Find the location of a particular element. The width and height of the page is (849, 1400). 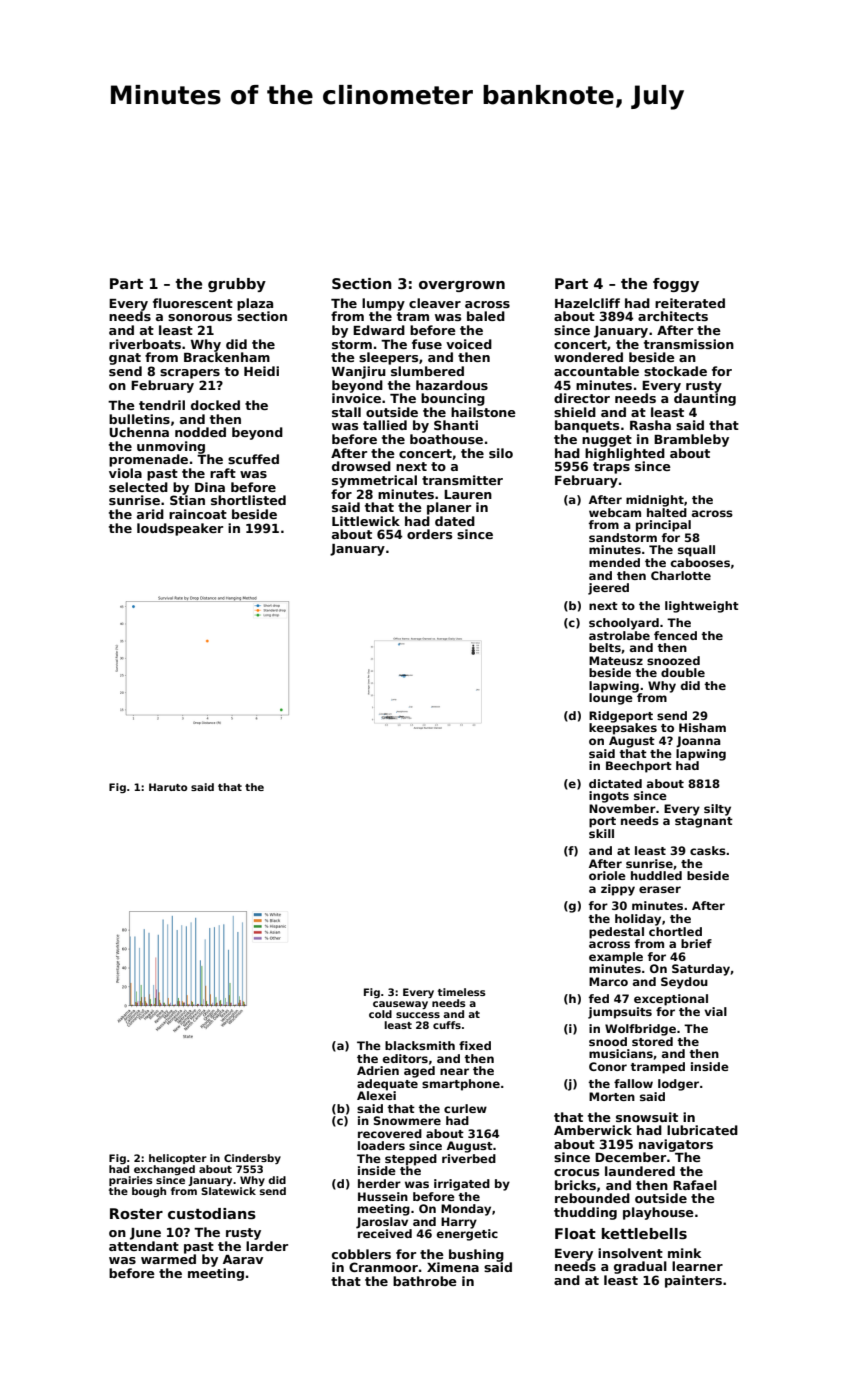

fallow is located at coordinates (633, 1083).
